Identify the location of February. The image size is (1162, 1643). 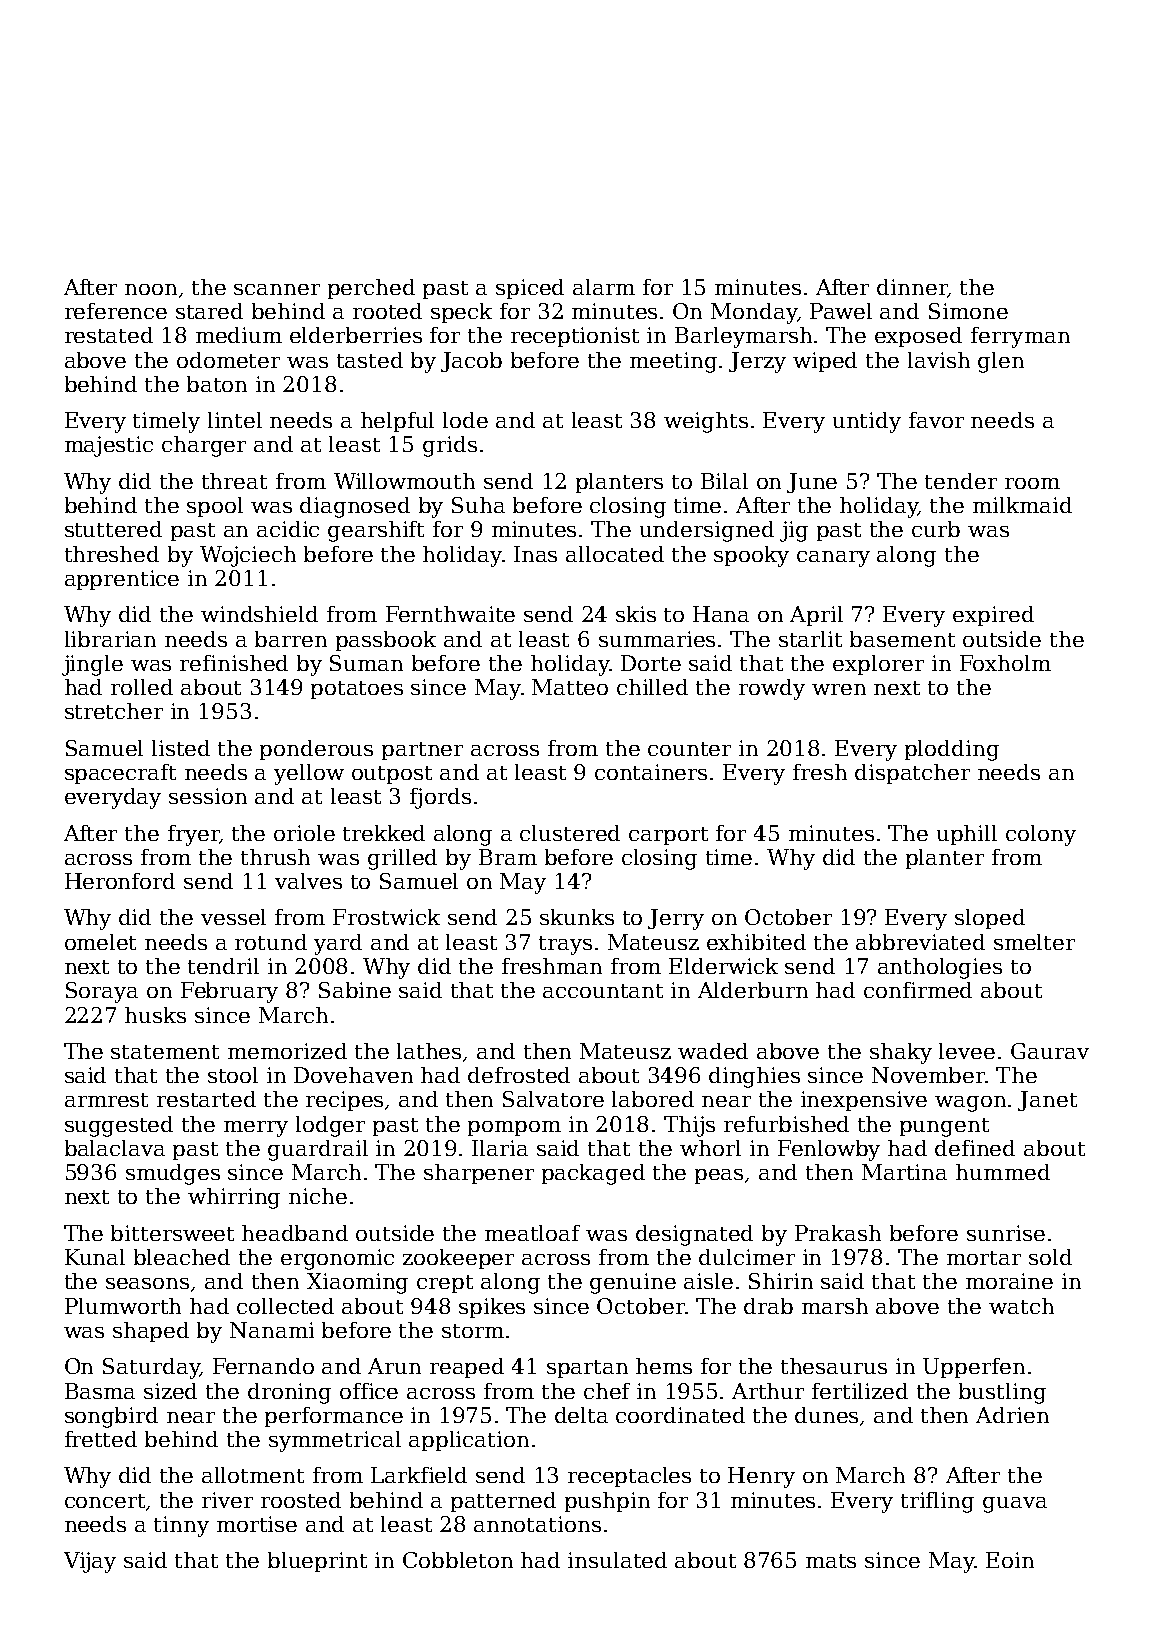
(229, 992).
